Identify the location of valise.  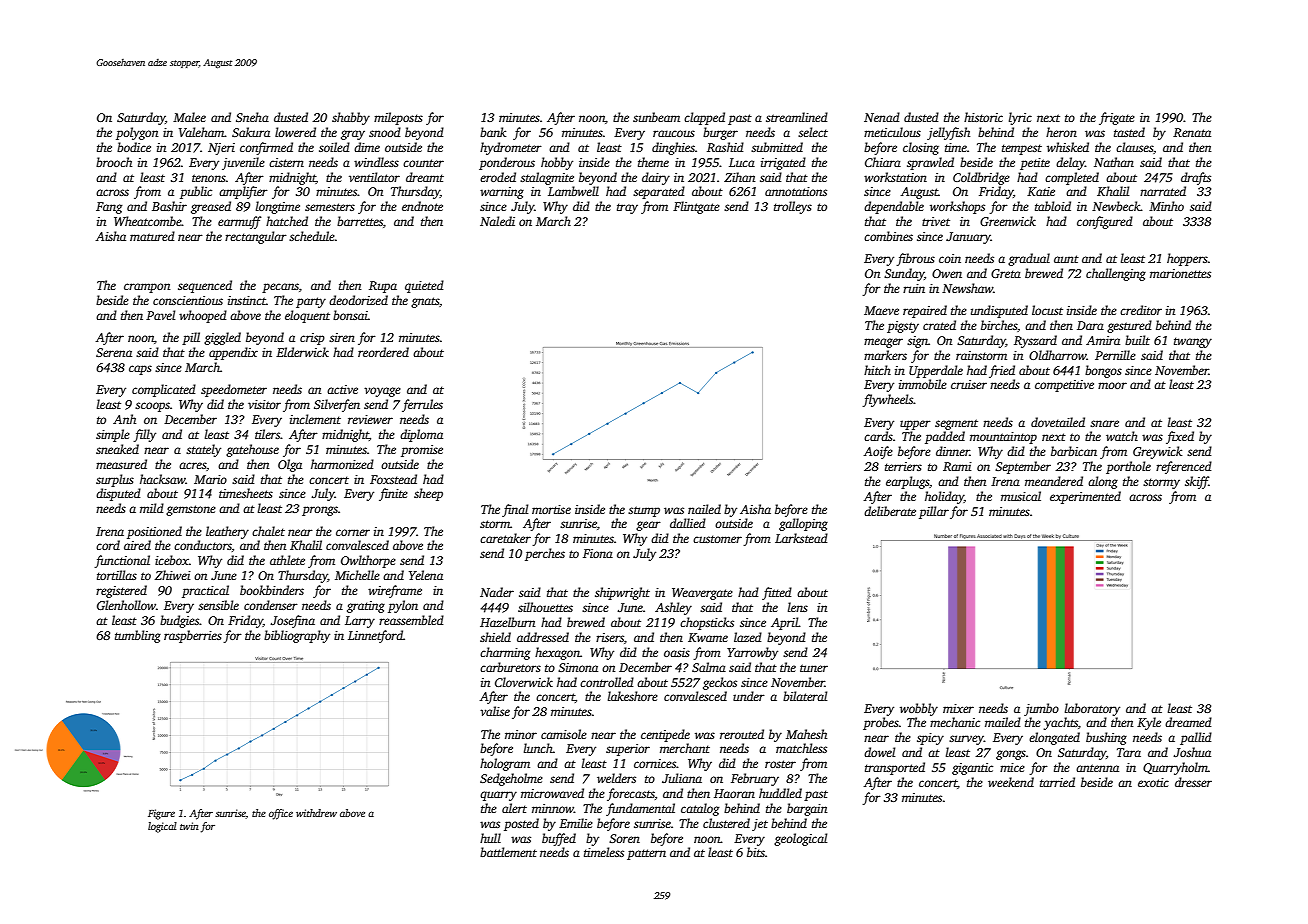
(495, 711).
